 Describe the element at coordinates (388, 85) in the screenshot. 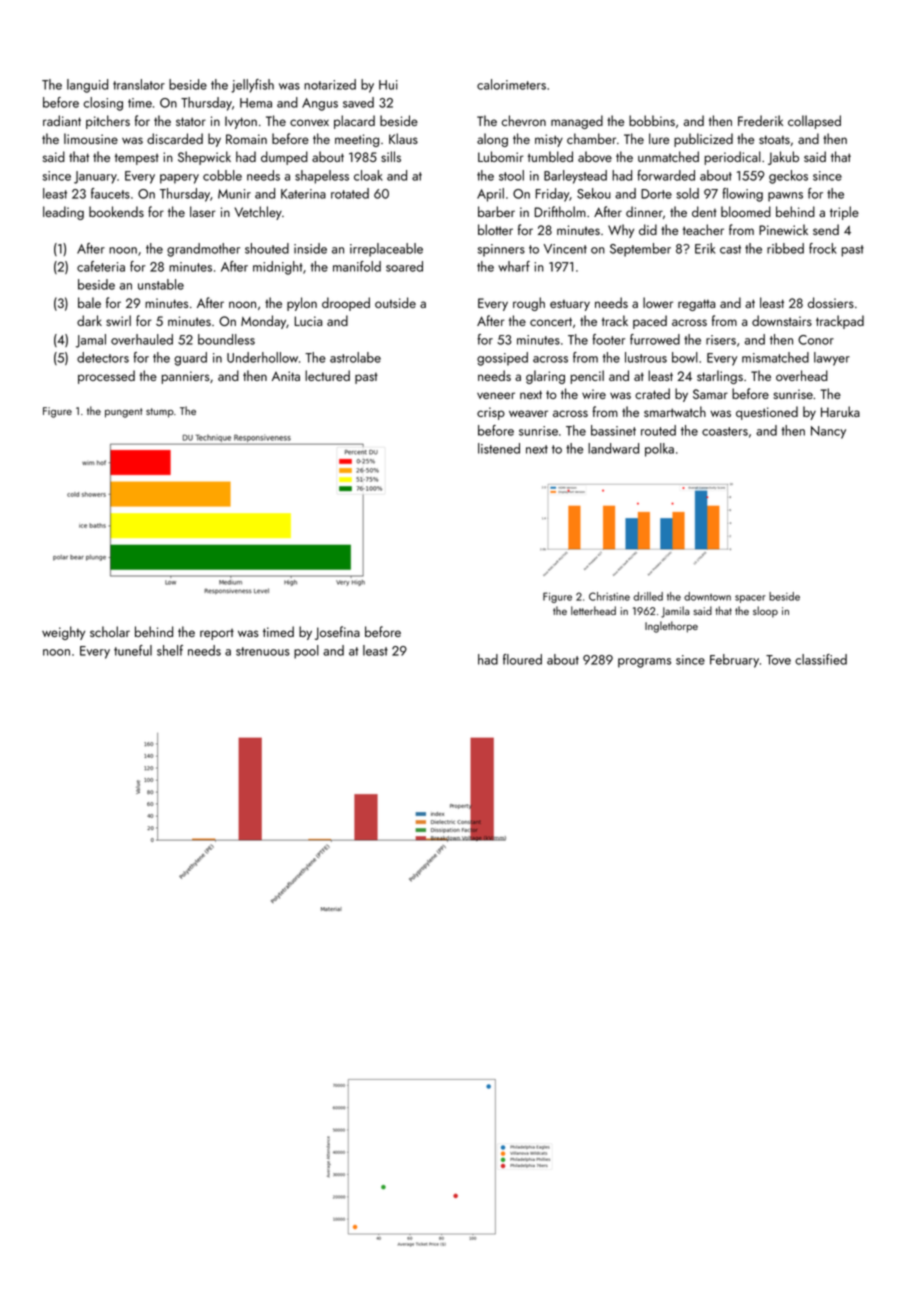

I see `Hui` at that location.
